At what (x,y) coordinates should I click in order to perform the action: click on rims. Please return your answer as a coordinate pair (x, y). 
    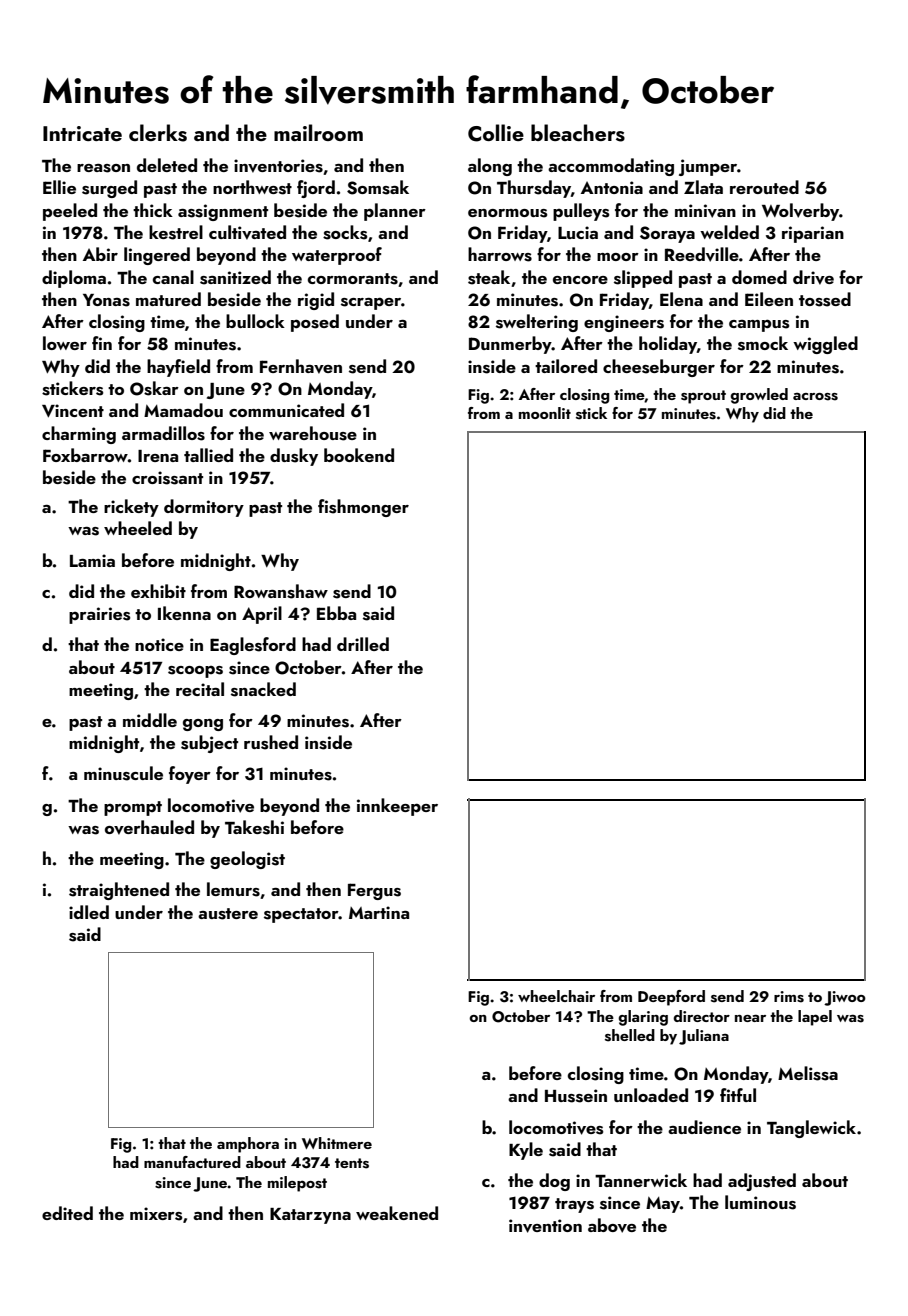
    Looking at the image, I should click on (789, 997).
